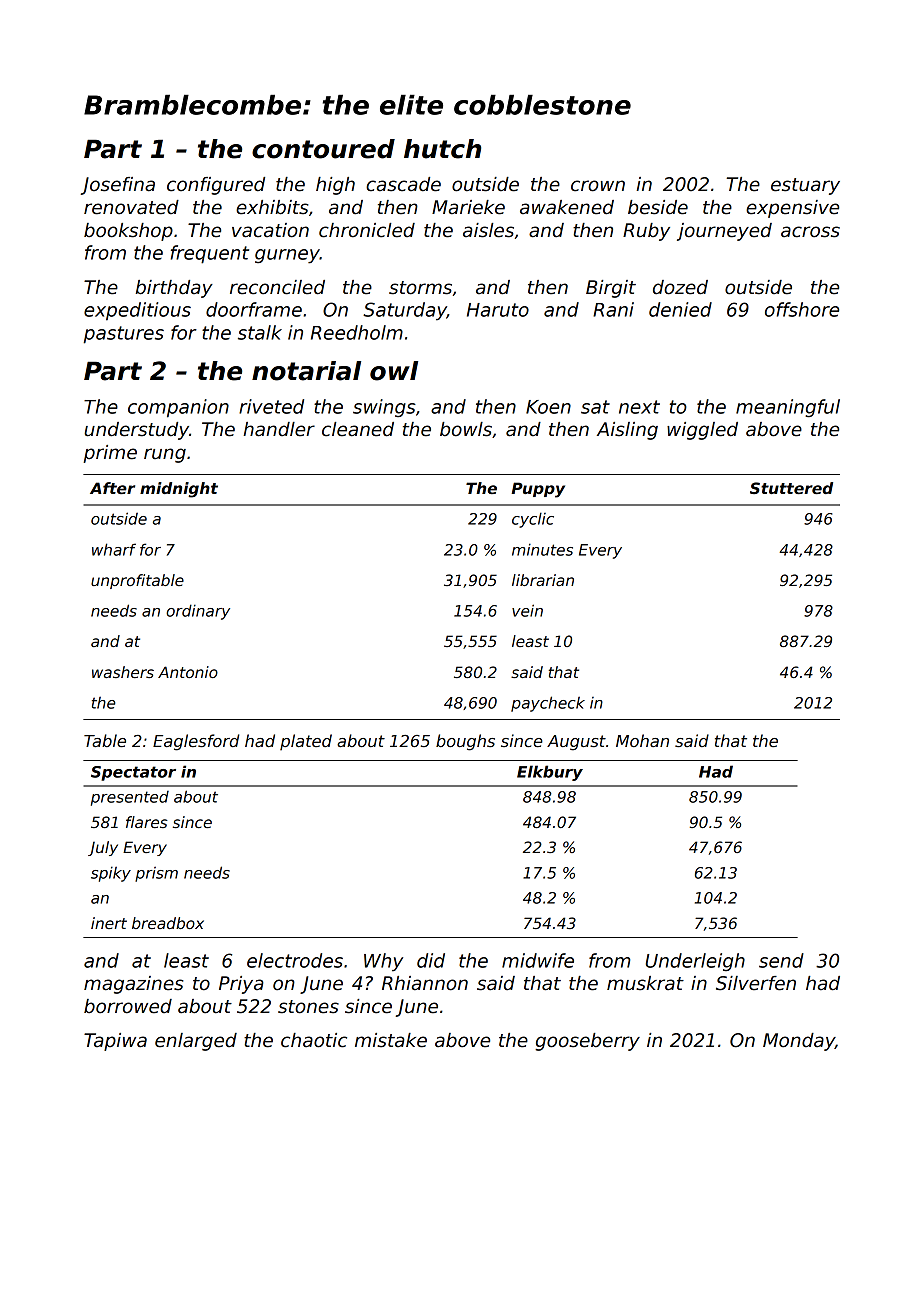 The width and height of the image is (924, 1314). What do you see at coordinates (802, 309) in the image?
I see `offshore` at bounding box center [802, 309].
